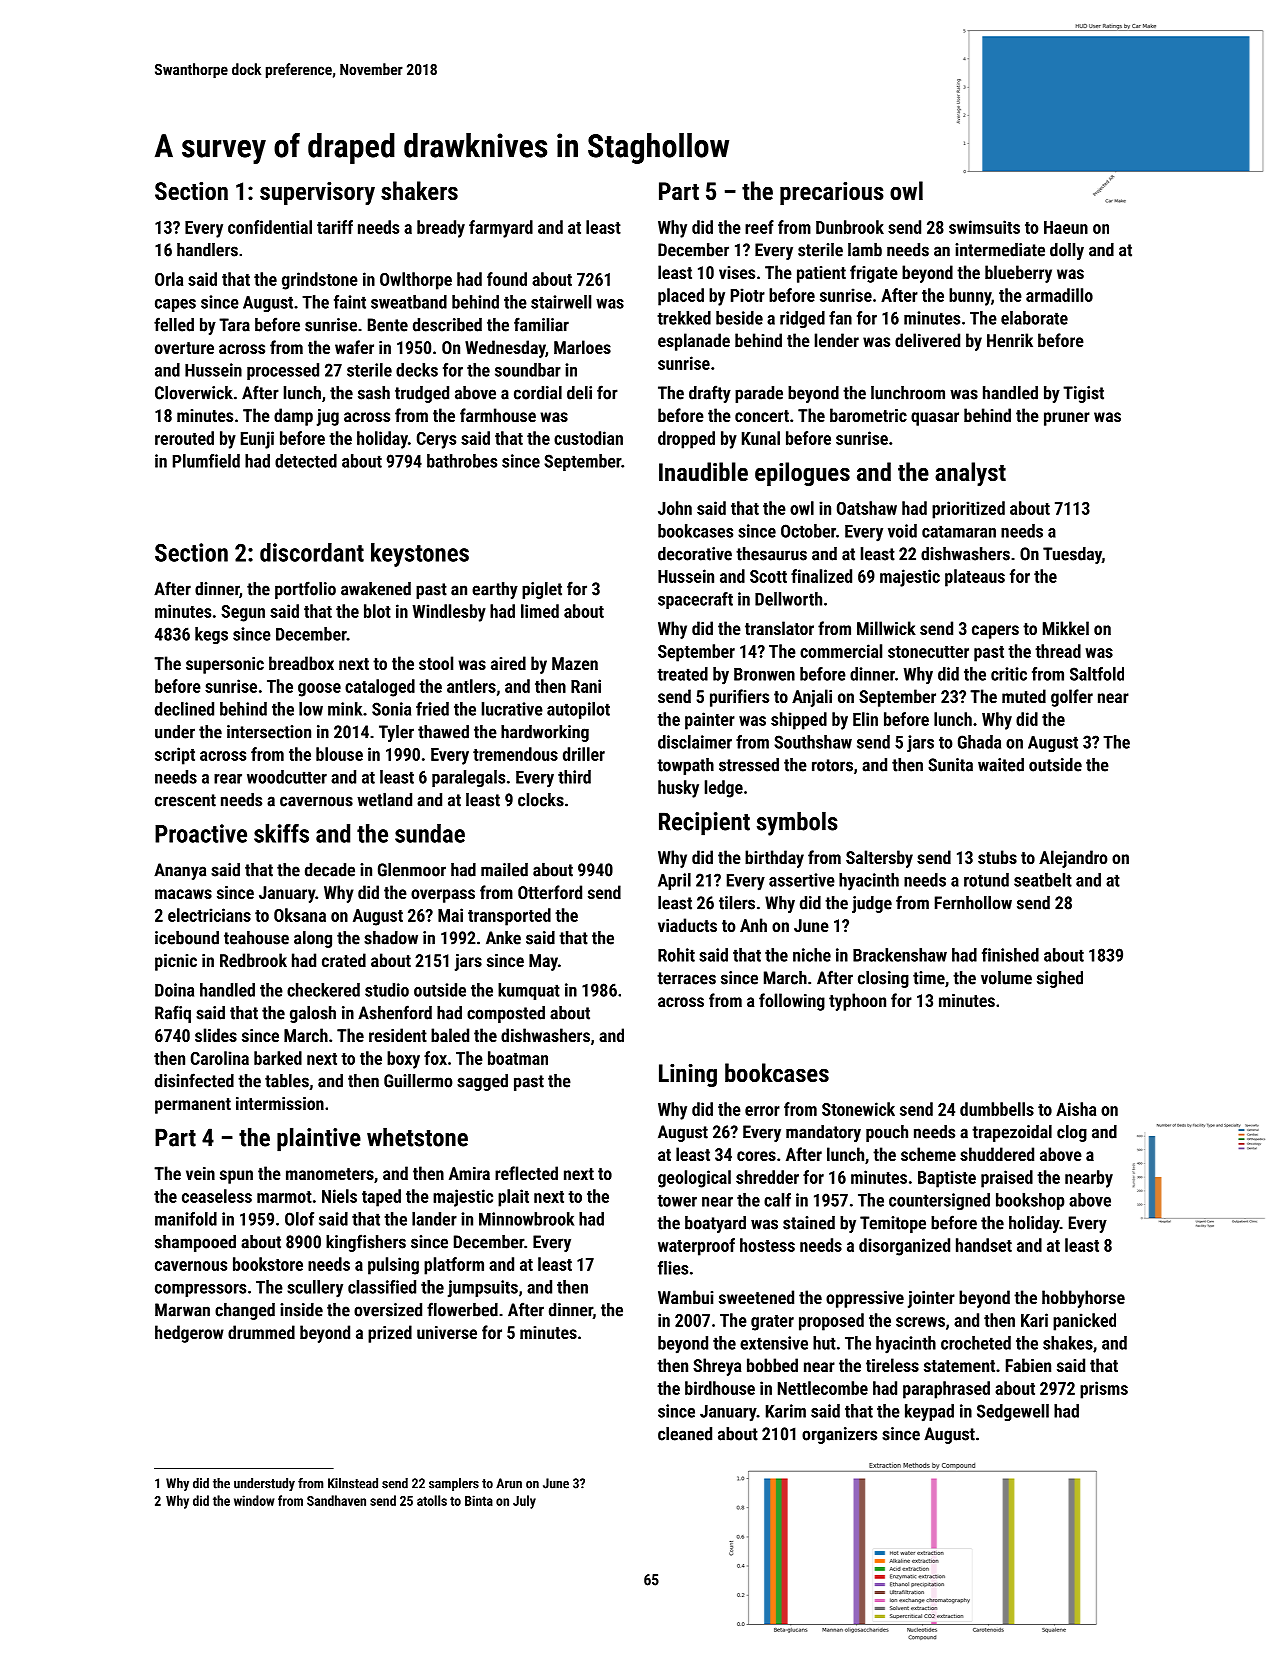 The height and width of the screenshot is (1665, 1287). Describe the element at coordinates (883, 979) in the screenshot. I see `closing` at that location.
